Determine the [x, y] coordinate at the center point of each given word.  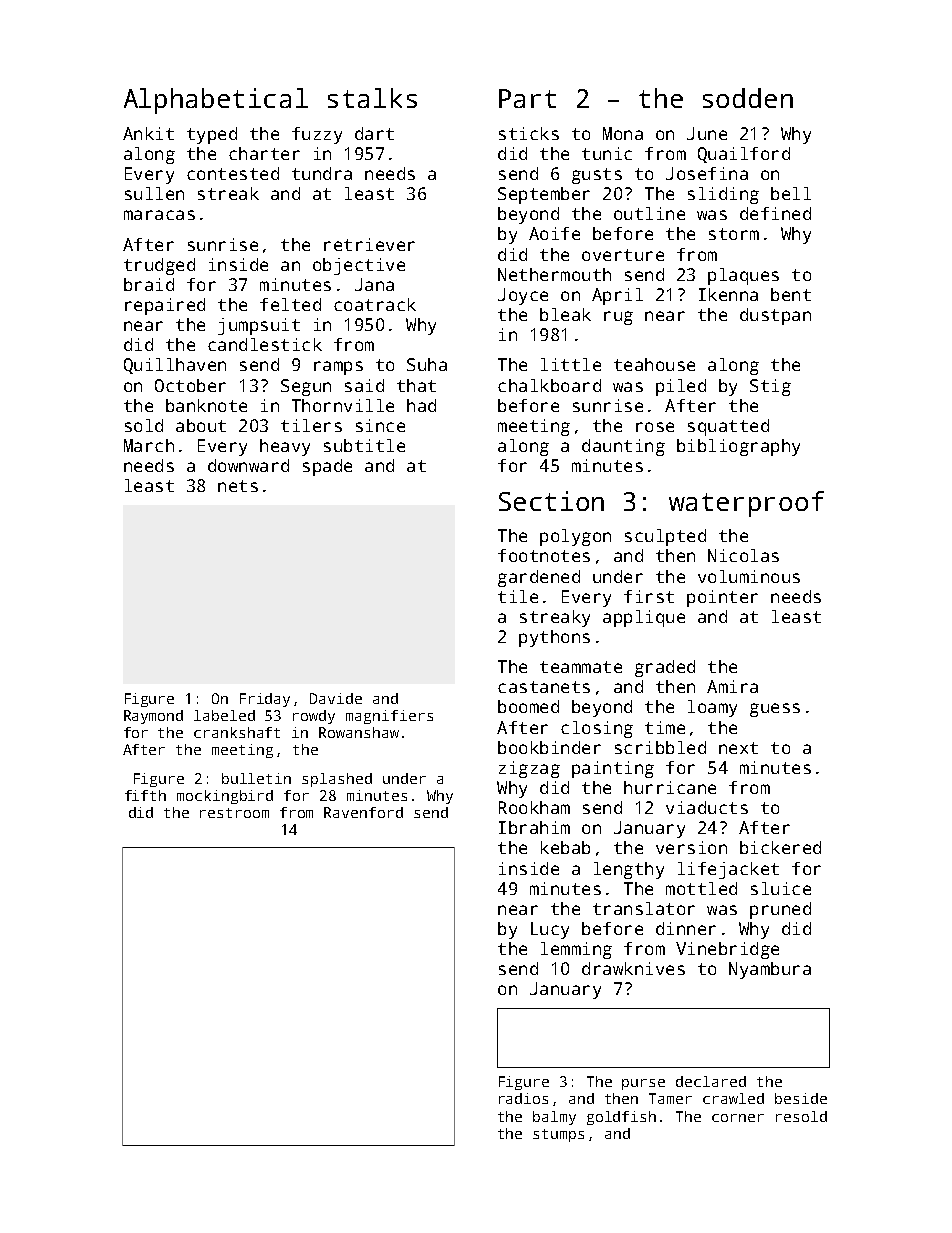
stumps [558, 1135]
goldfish [621, 1118]
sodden [748, 98]
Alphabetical [216, 101]
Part [527, 98]
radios [523, 1098]
